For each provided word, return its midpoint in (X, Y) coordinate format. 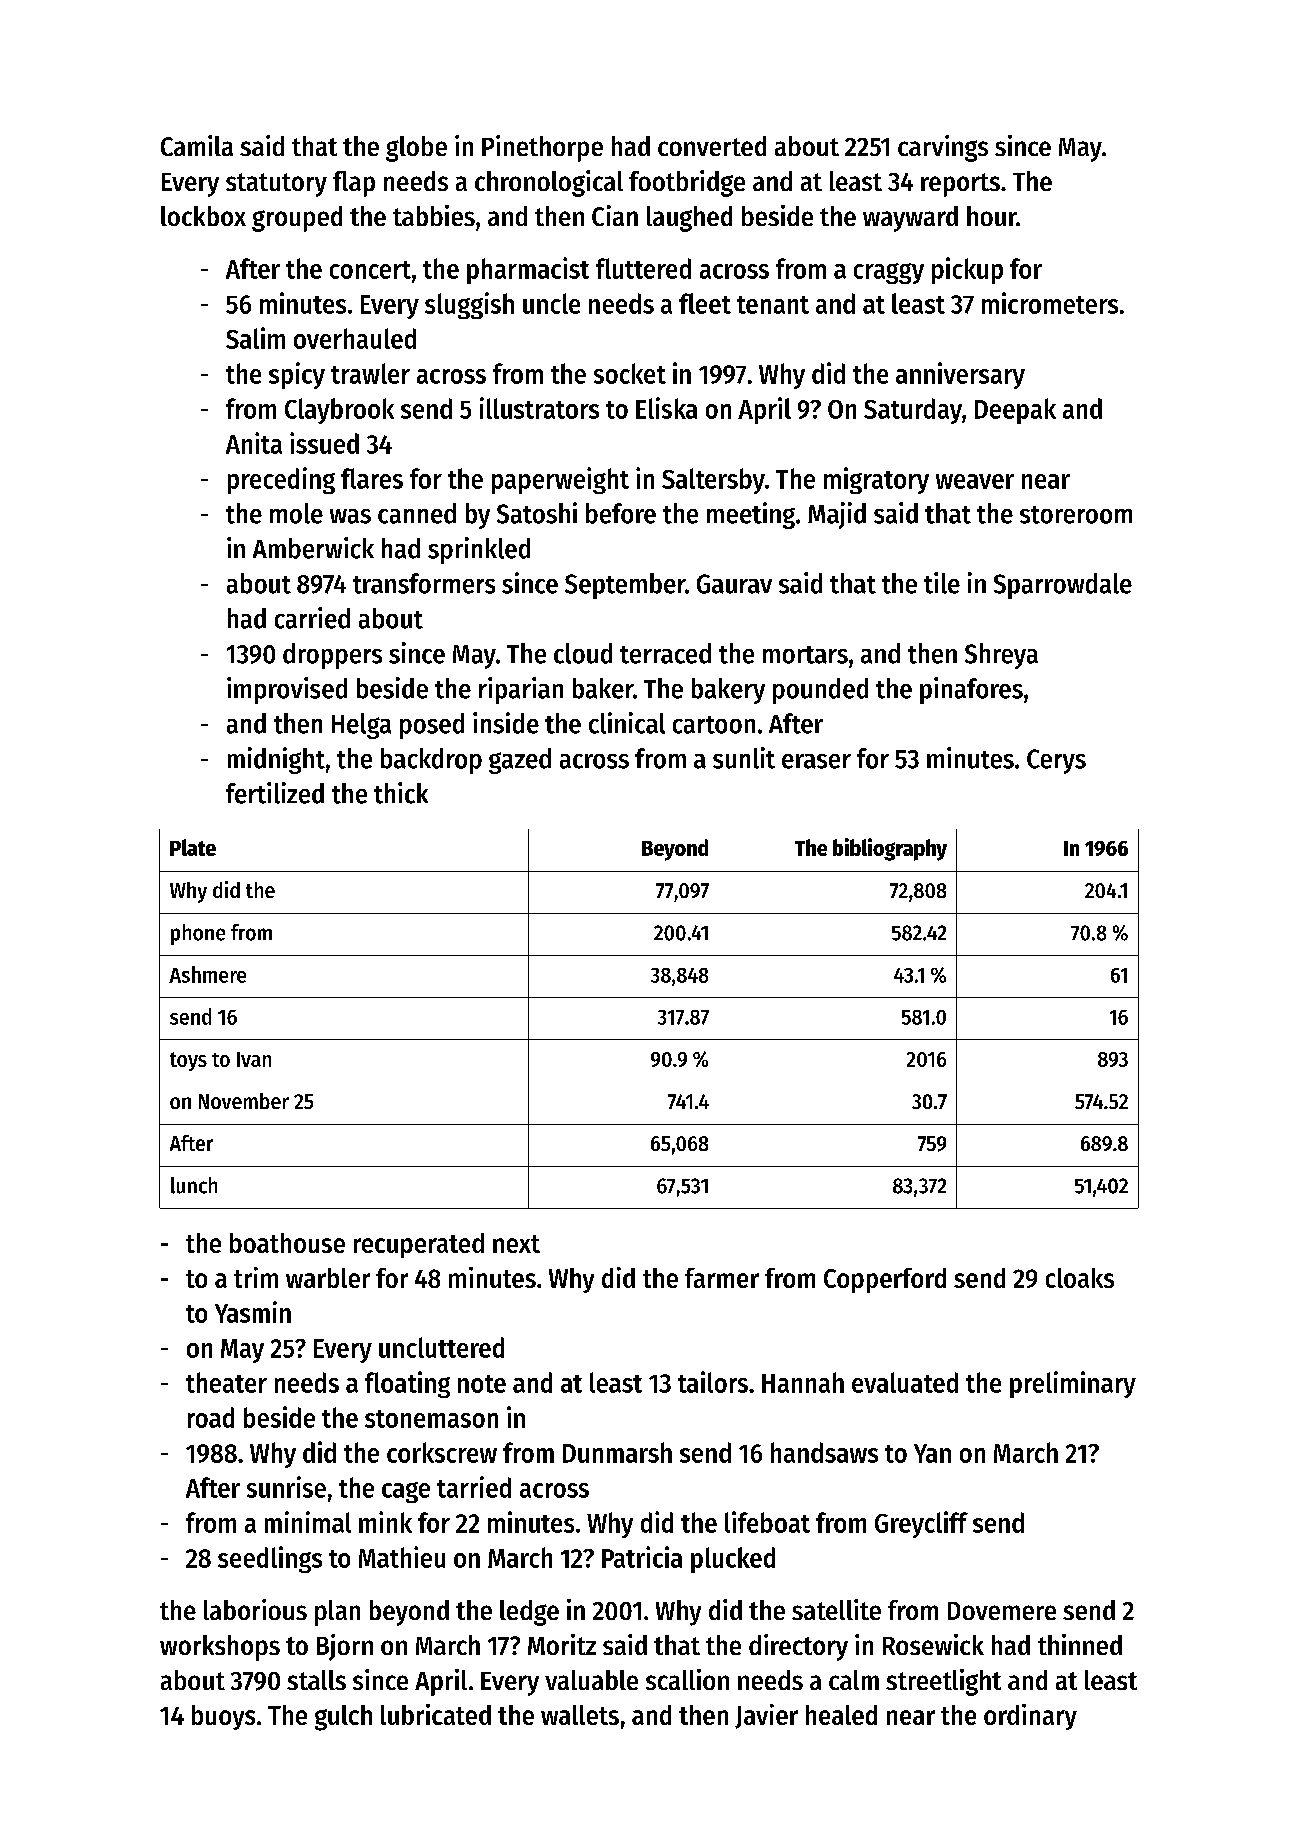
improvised (287, 690)
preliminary (1073, 1384)
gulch (343, 1718)
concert (370, 270)
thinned (1080, 1644)
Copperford (885, 1280)
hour (992, 216)
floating (407, 1384)
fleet (705, 303)
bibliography (890, 849)
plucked (733, 1560)
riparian (521, 690)
